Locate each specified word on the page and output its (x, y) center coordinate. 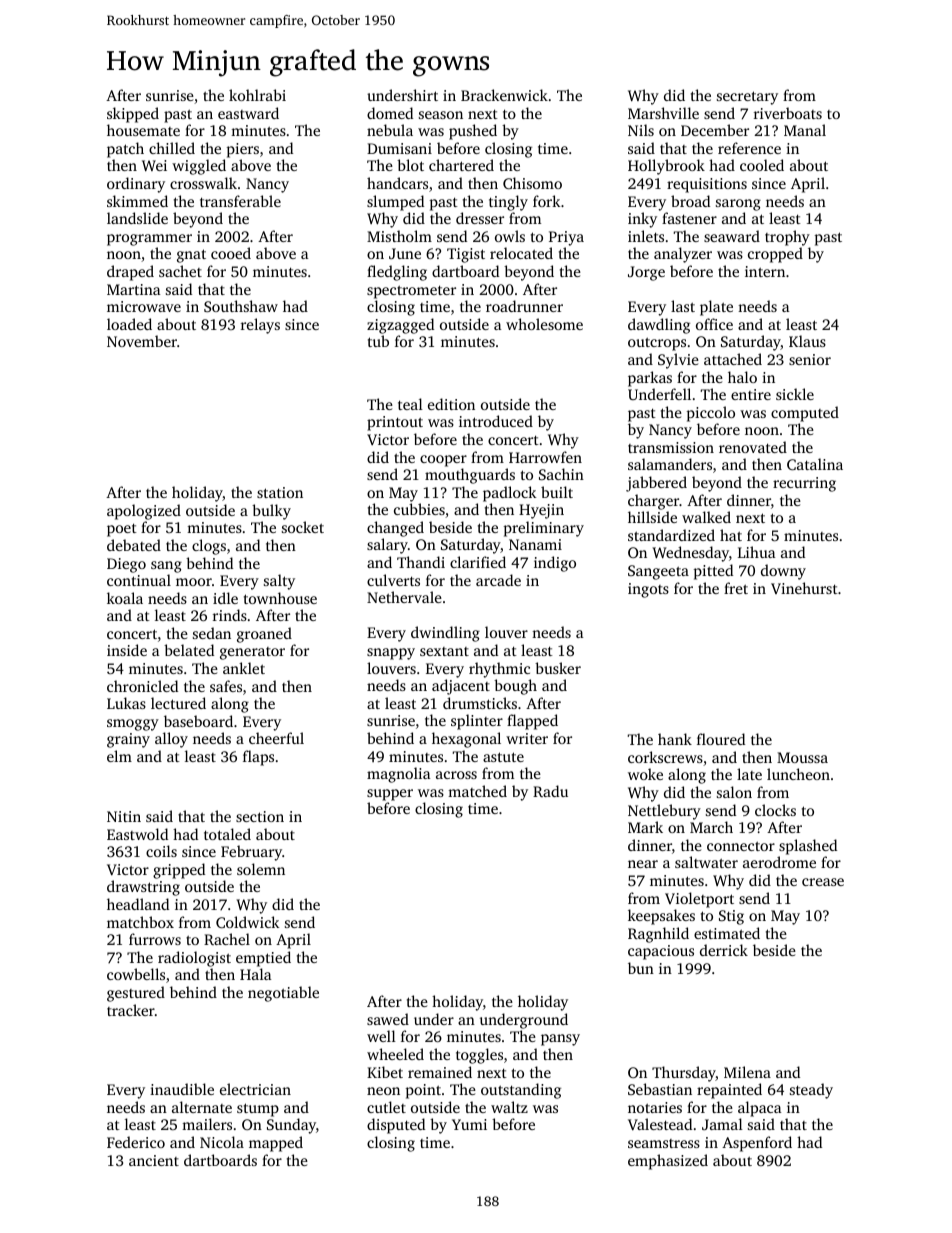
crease (823, 882)
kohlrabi (257, 95)
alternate (202, 1107)
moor (194, 582)
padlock (510, 494)
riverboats (788, 113)
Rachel (227, 939)
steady (811, 1091)
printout (395, 423)
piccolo (711, 414)
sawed (388, 1019)
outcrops (657, 344)
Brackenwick (504, 95)
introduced (496, 421)
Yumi (469, 1124)
